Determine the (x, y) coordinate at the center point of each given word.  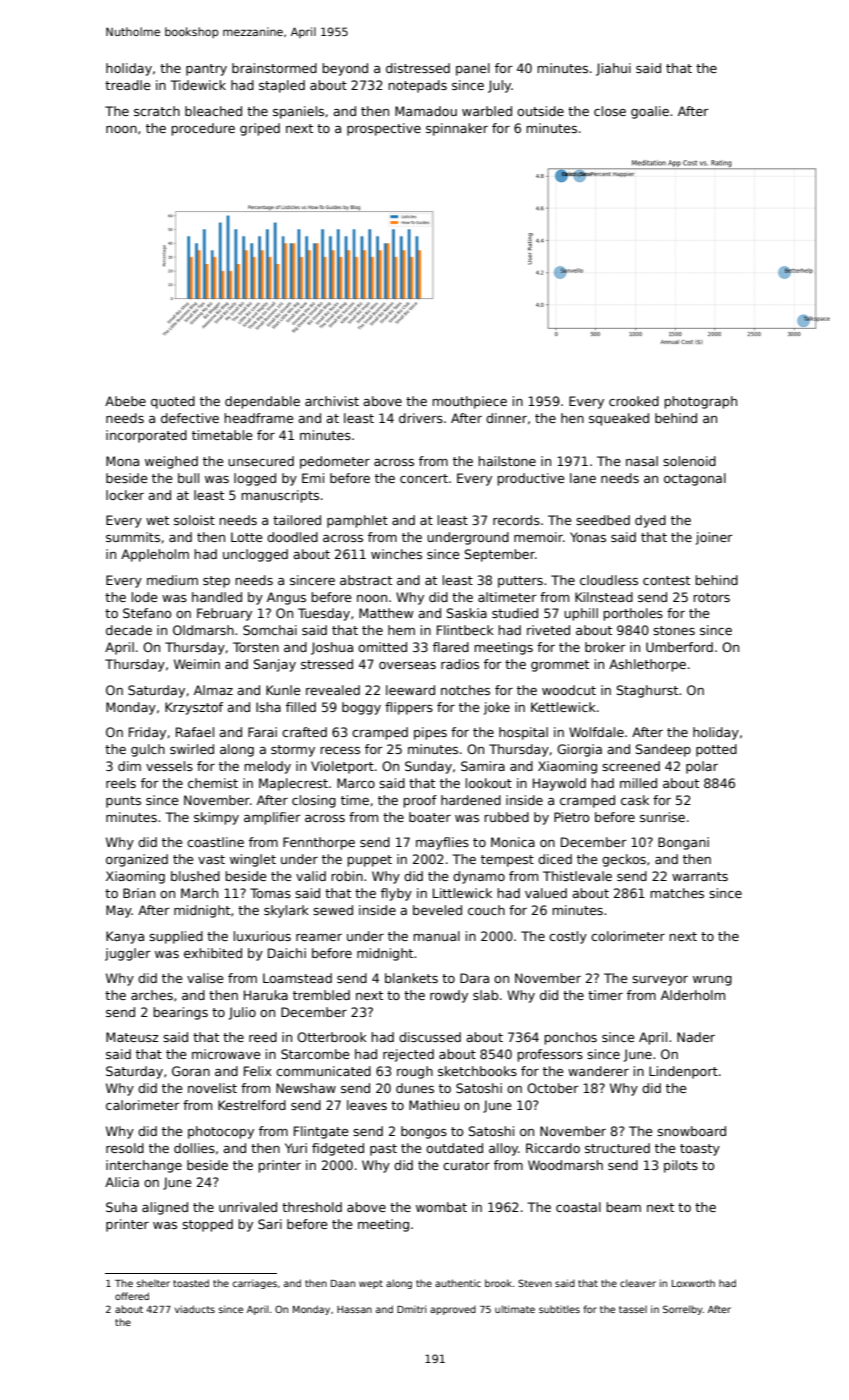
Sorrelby (683, 1310)
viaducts (195, 1309)
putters (520, 582)
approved (453, 1310)
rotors (711, 597)
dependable (262, 402)
